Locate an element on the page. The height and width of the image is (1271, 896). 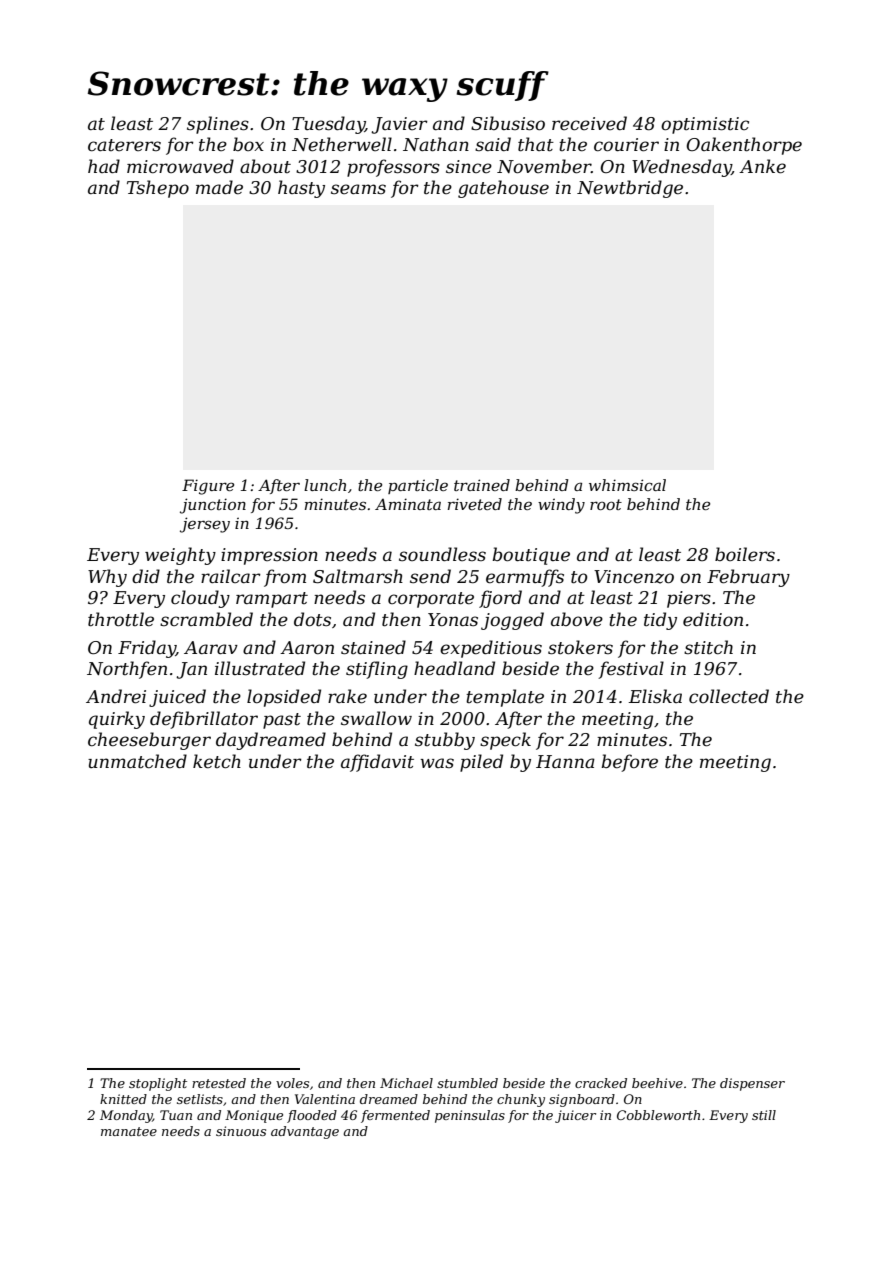
optimistic is located at coordinates (705, 125).
